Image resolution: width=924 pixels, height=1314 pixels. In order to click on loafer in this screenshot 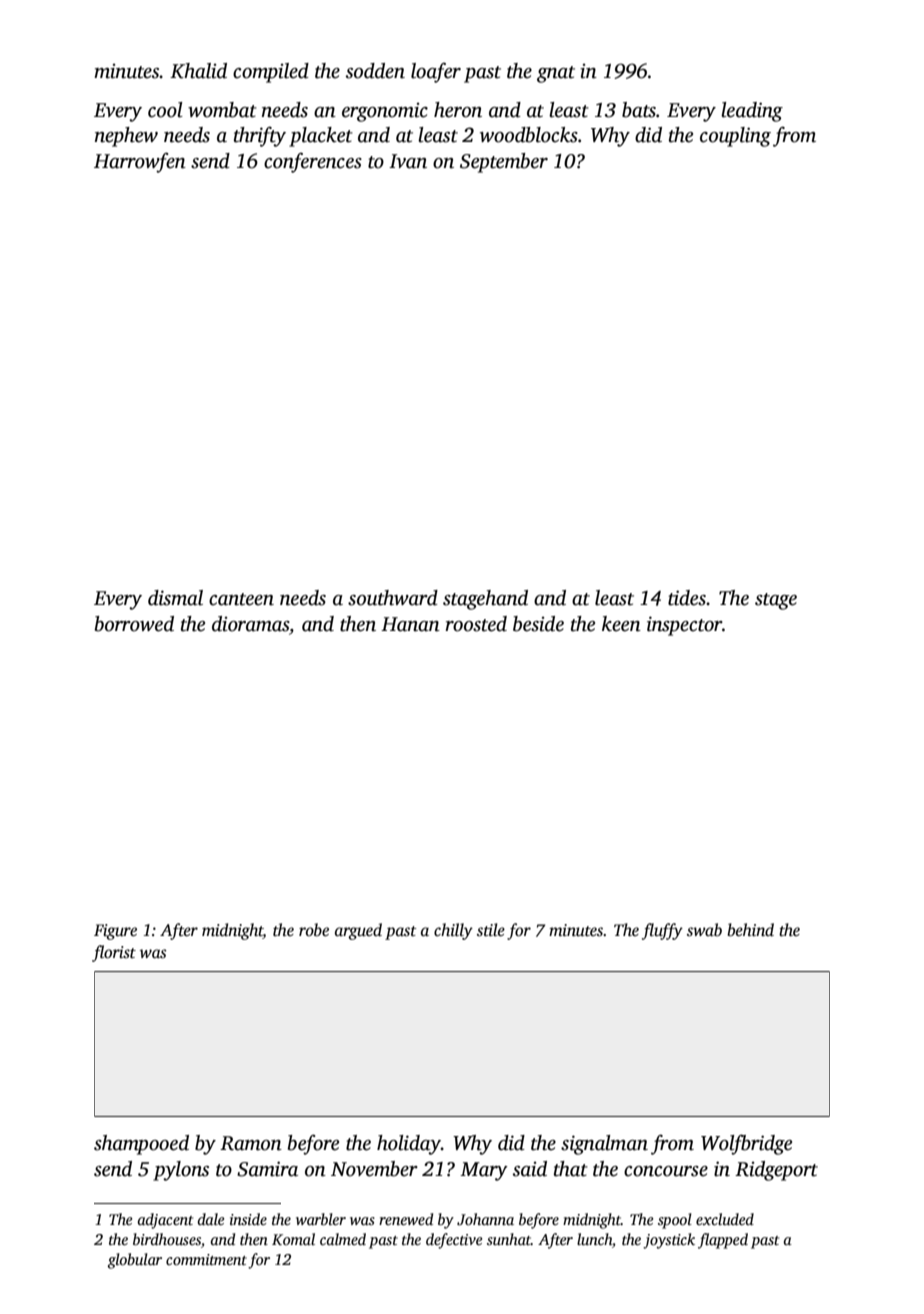, I will do `click(436, 72)`.
